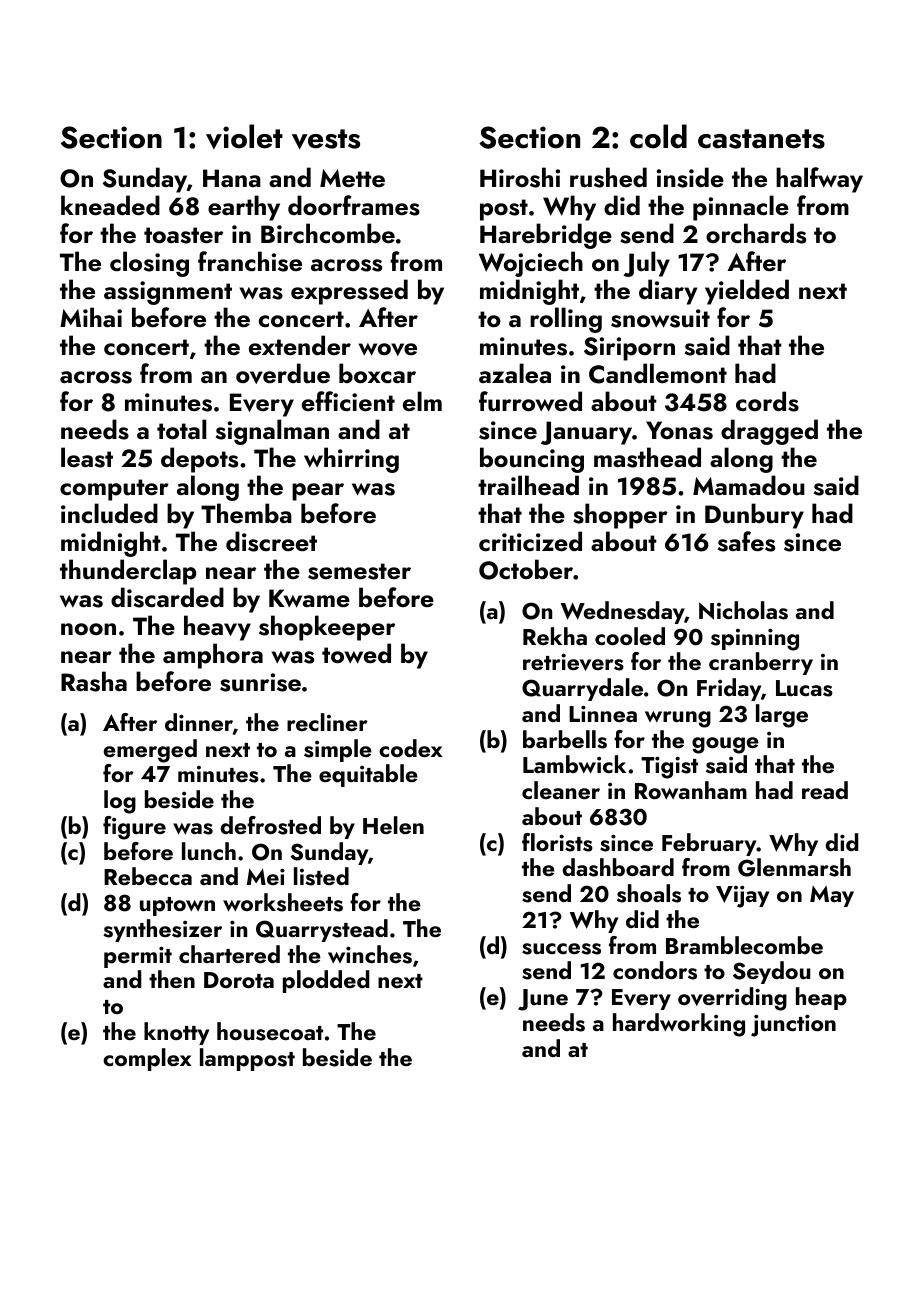  What do you see at coordinates (743, 610) in the image?
I see `Nicholas` at bounding box center [743, 610].
